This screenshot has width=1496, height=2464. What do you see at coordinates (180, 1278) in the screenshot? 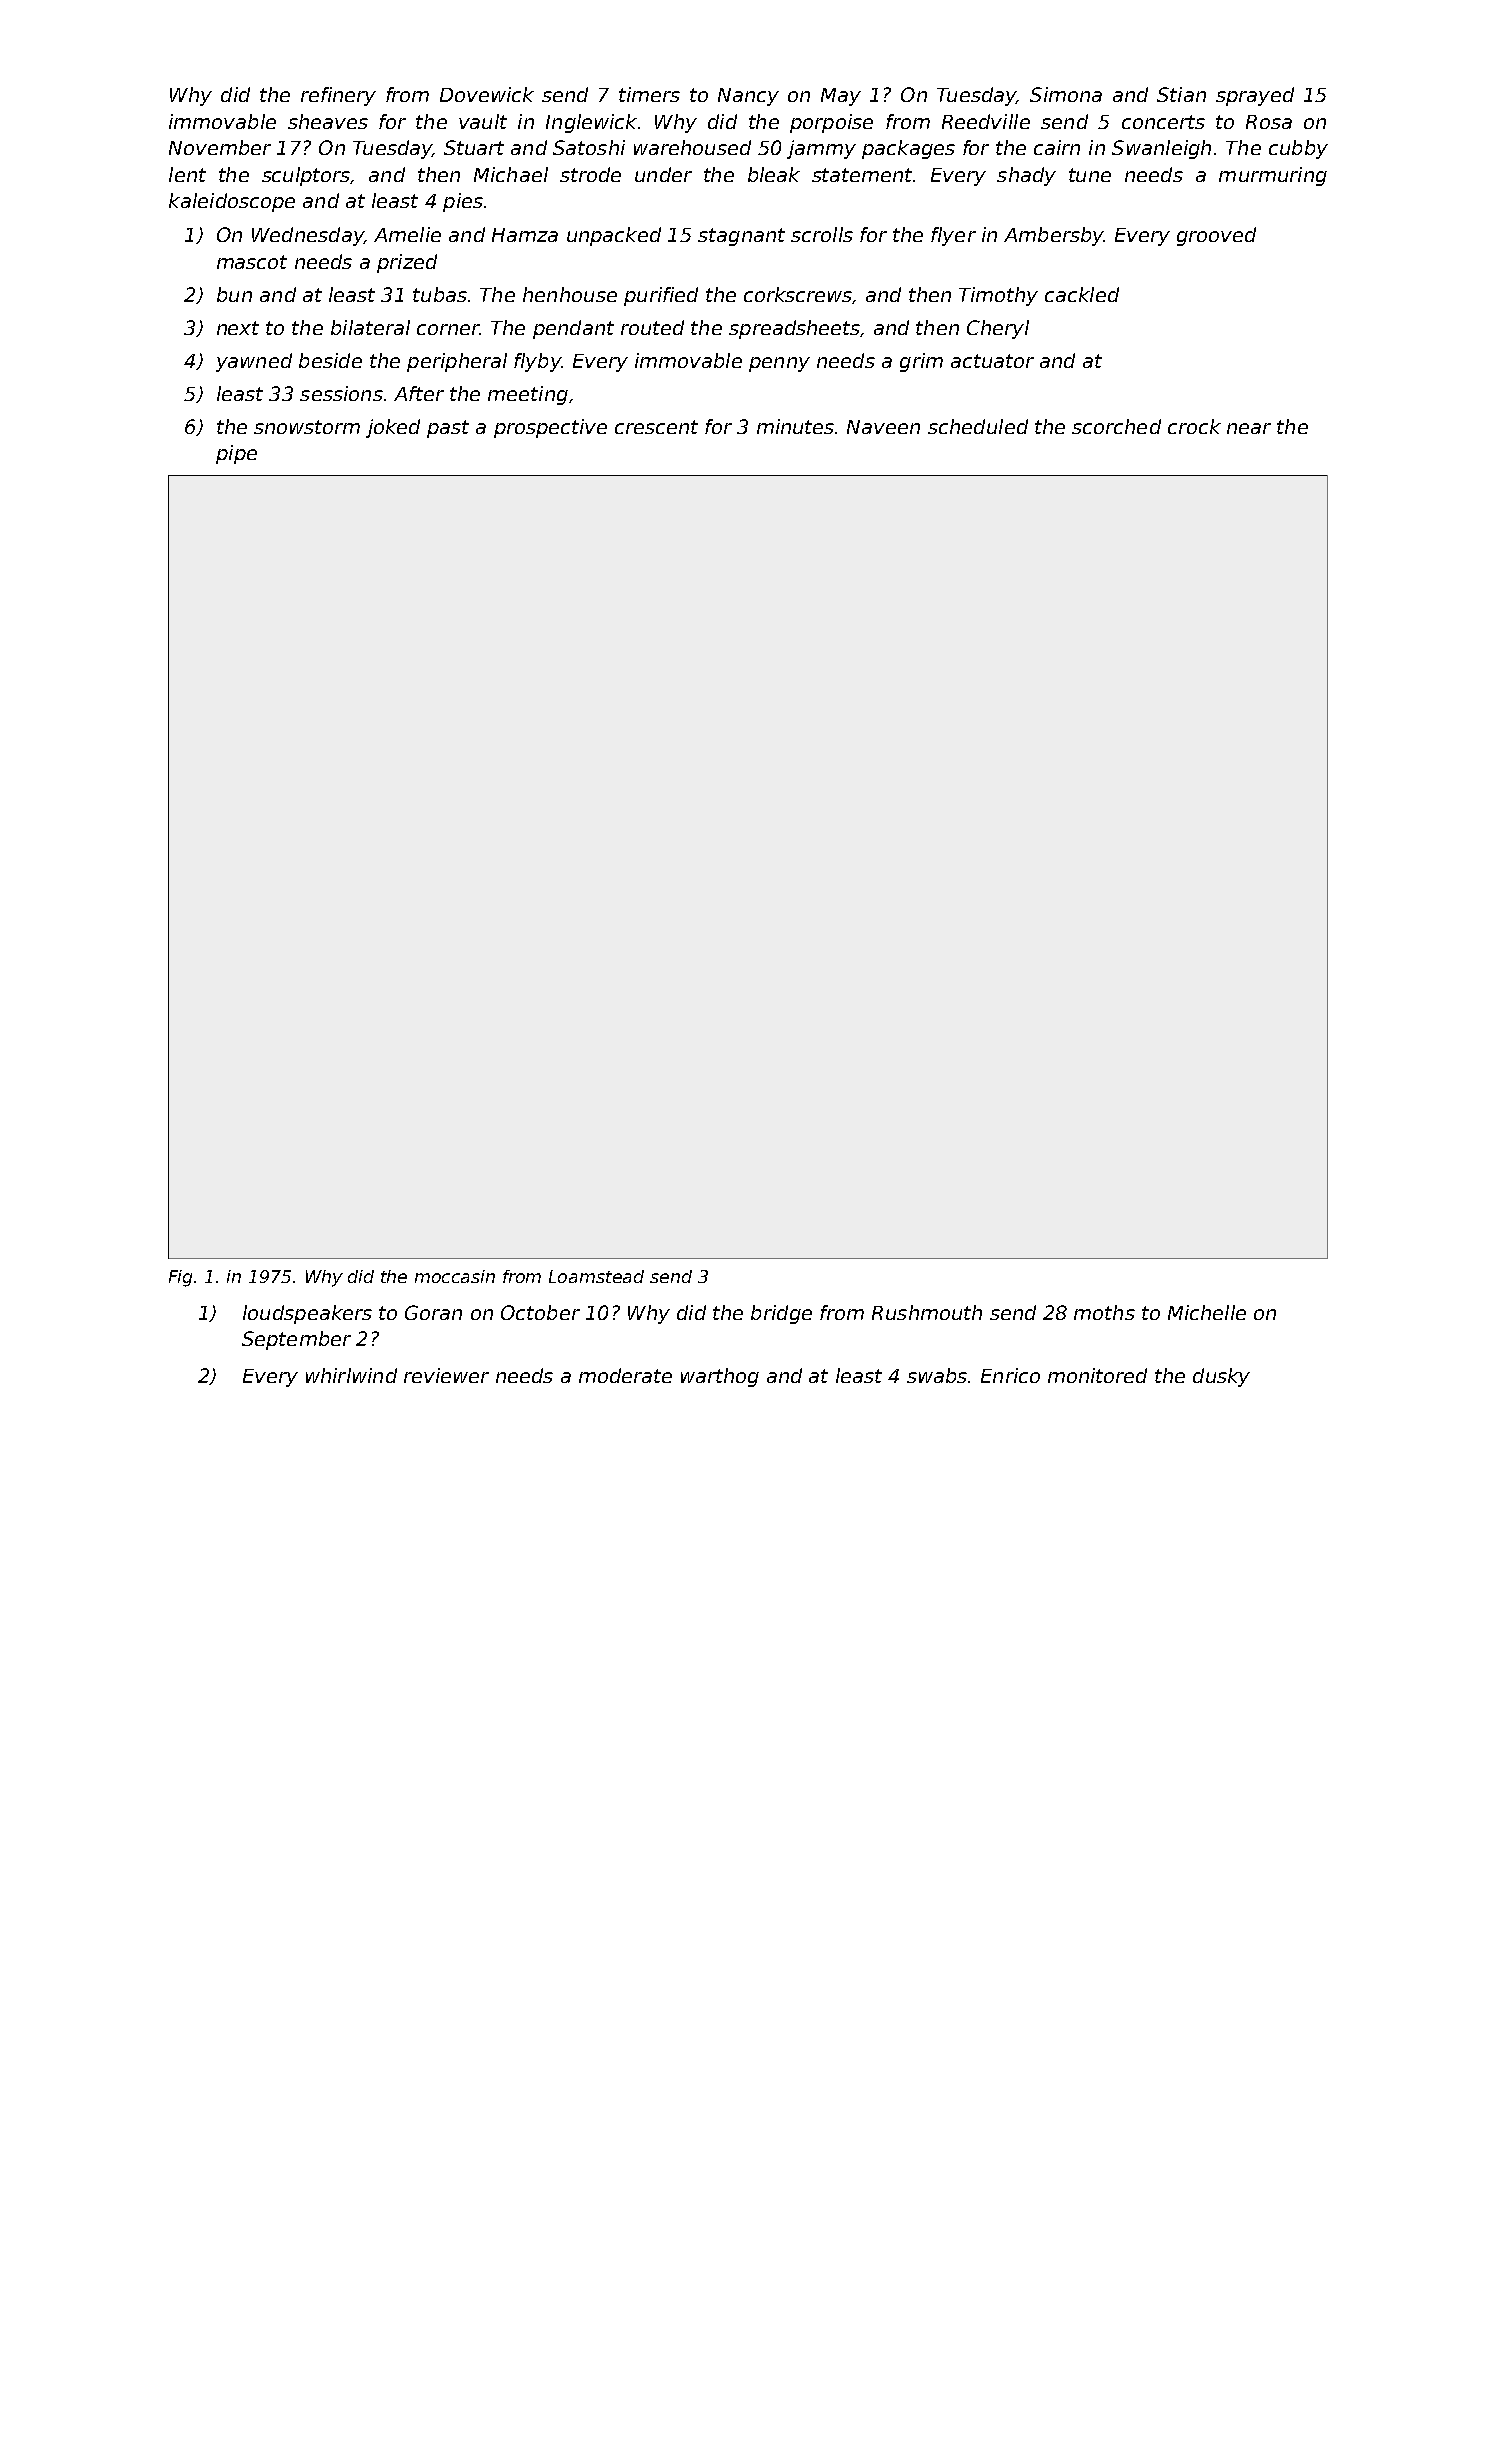
I see `Fig` at bounding box center [180, 1278].
